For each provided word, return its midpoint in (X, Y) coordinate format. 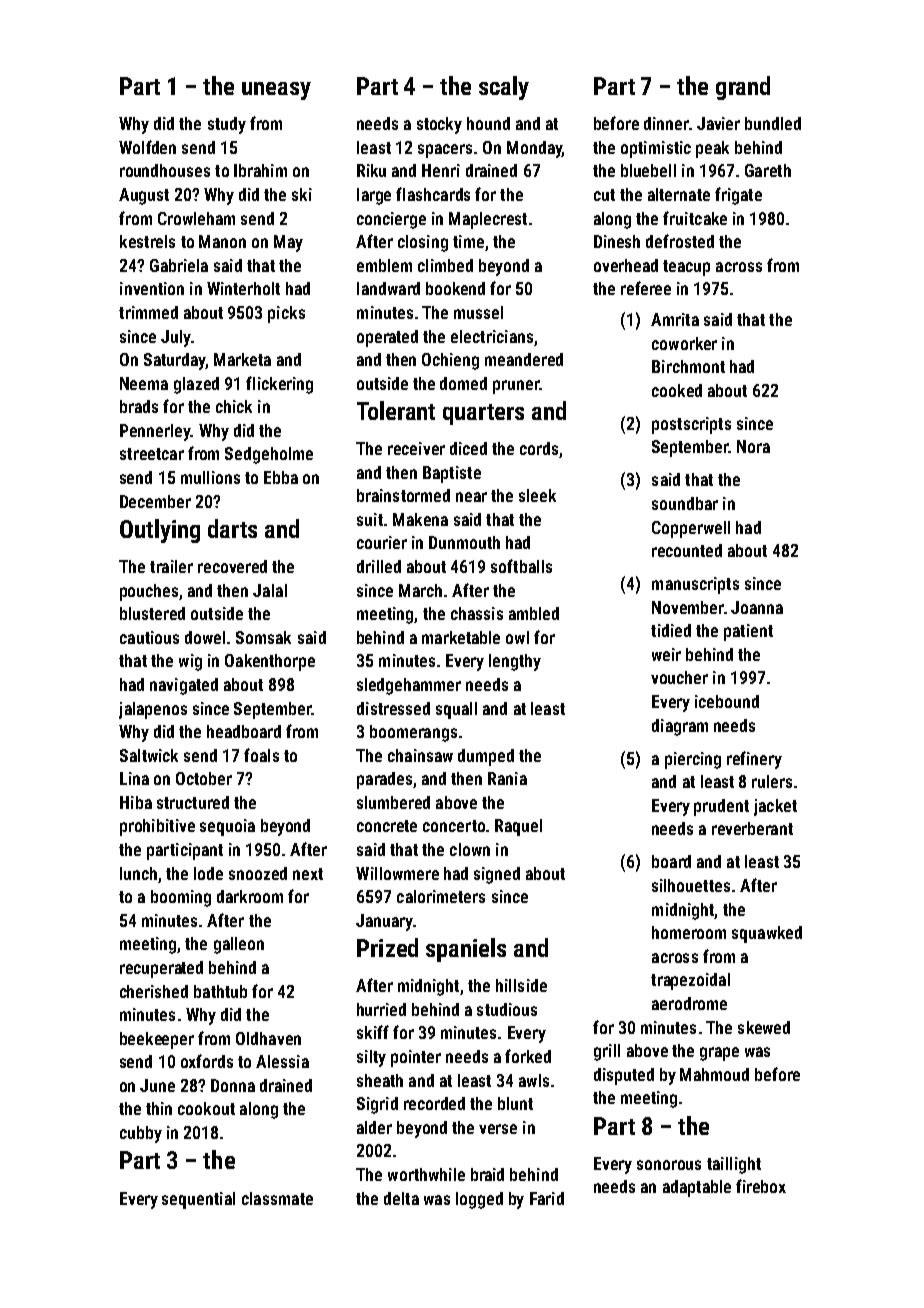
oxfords (207, 1061)
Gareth (768, 170)
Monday (534, 149)
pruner (516, 387)
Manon (222, 241)
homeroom (689, 932)
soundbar (685, 503)
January (384, 922)
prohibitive (157, 827)
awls (534, 1080)
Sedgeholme (269, 455)
